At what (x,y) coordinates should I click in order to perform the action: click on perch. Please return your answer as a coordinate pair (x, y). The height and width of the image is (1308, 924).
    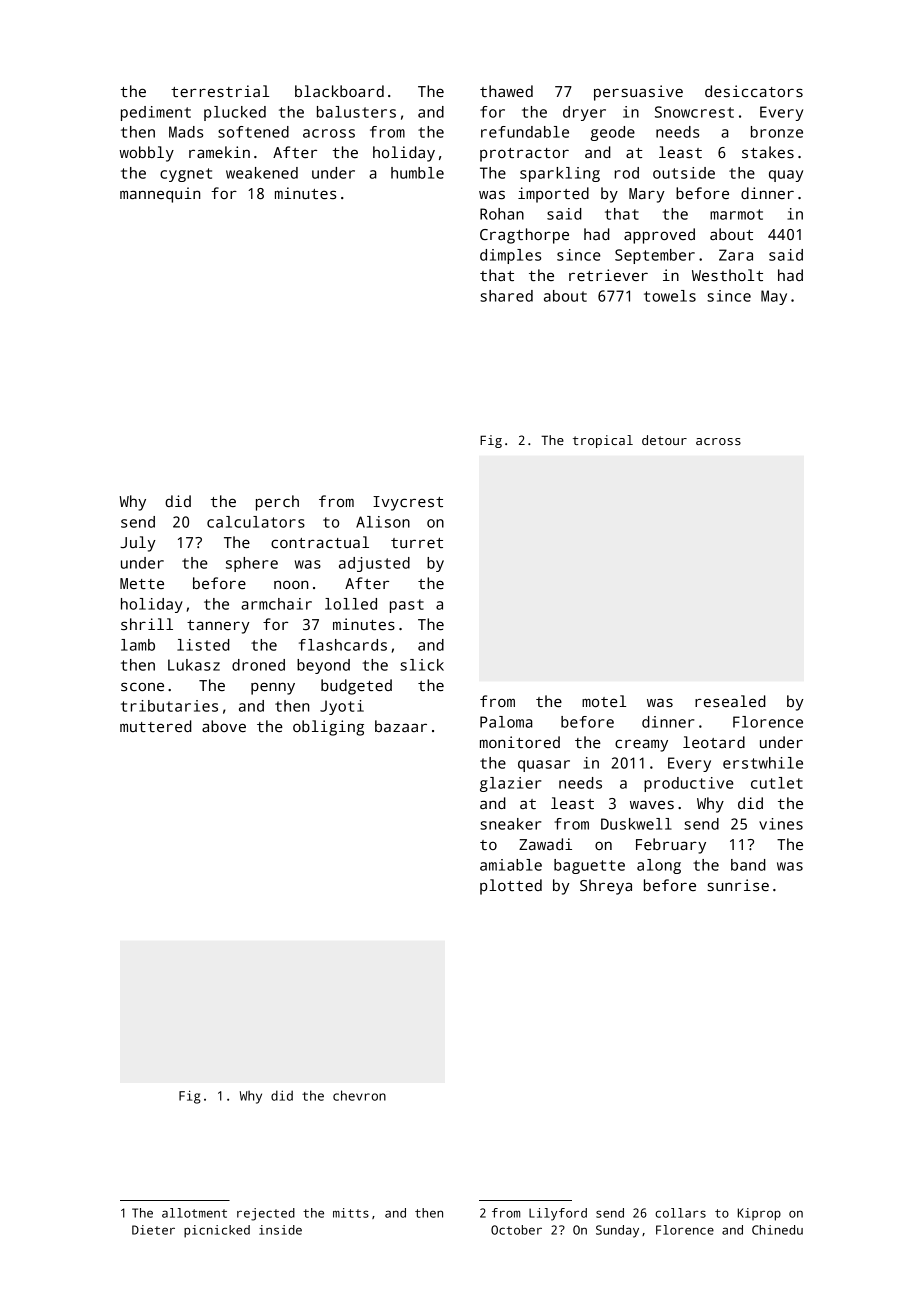
    Looking at the image, I should click on (277, 503).
